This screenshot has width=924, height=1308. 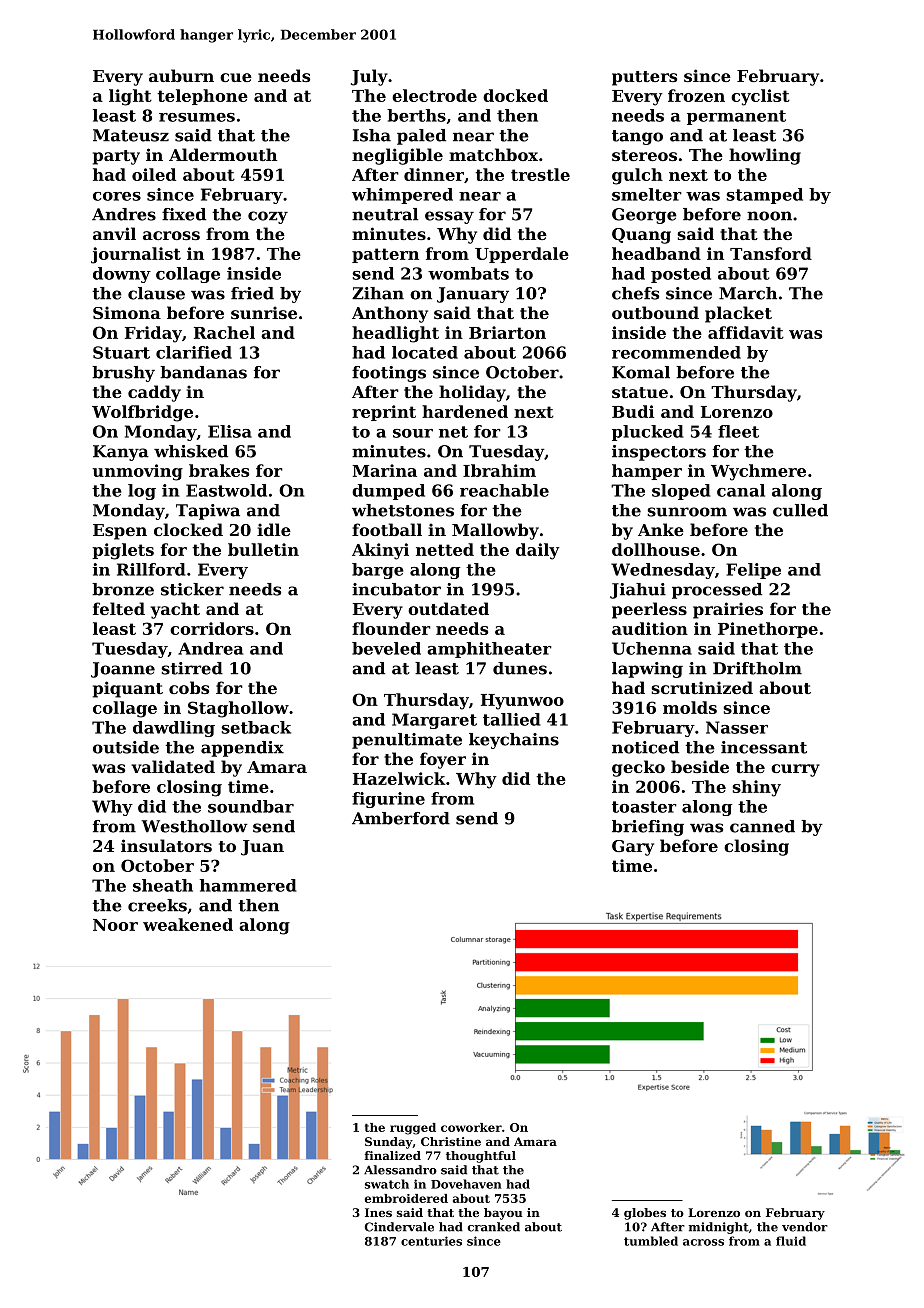 What do you see at coordinates (262, 848) in the screenshot?
I see `Juan` at bounding box center [262, 848].
